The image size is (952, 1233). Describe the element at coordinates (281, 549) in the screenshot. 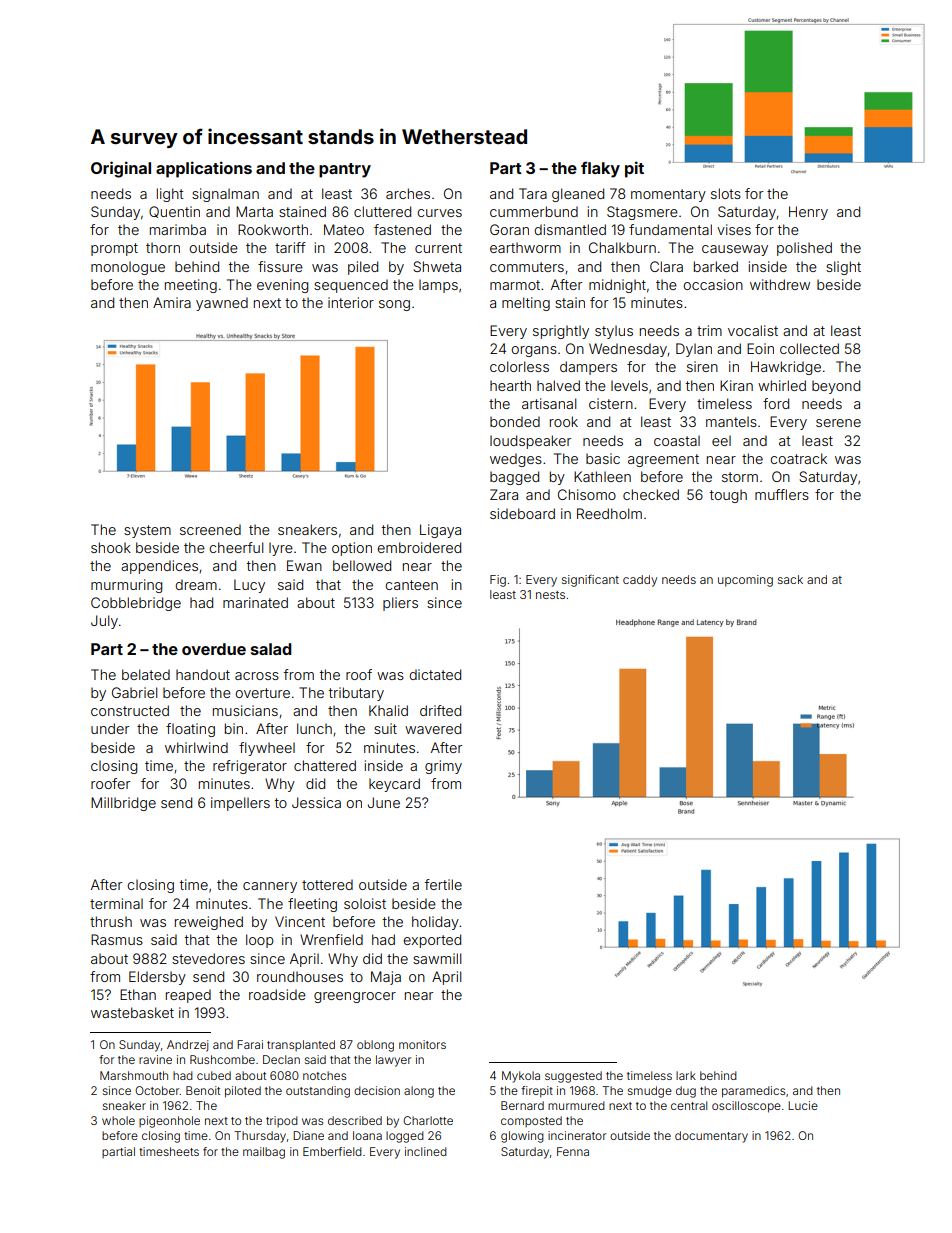

I see `lyre` at that location.
